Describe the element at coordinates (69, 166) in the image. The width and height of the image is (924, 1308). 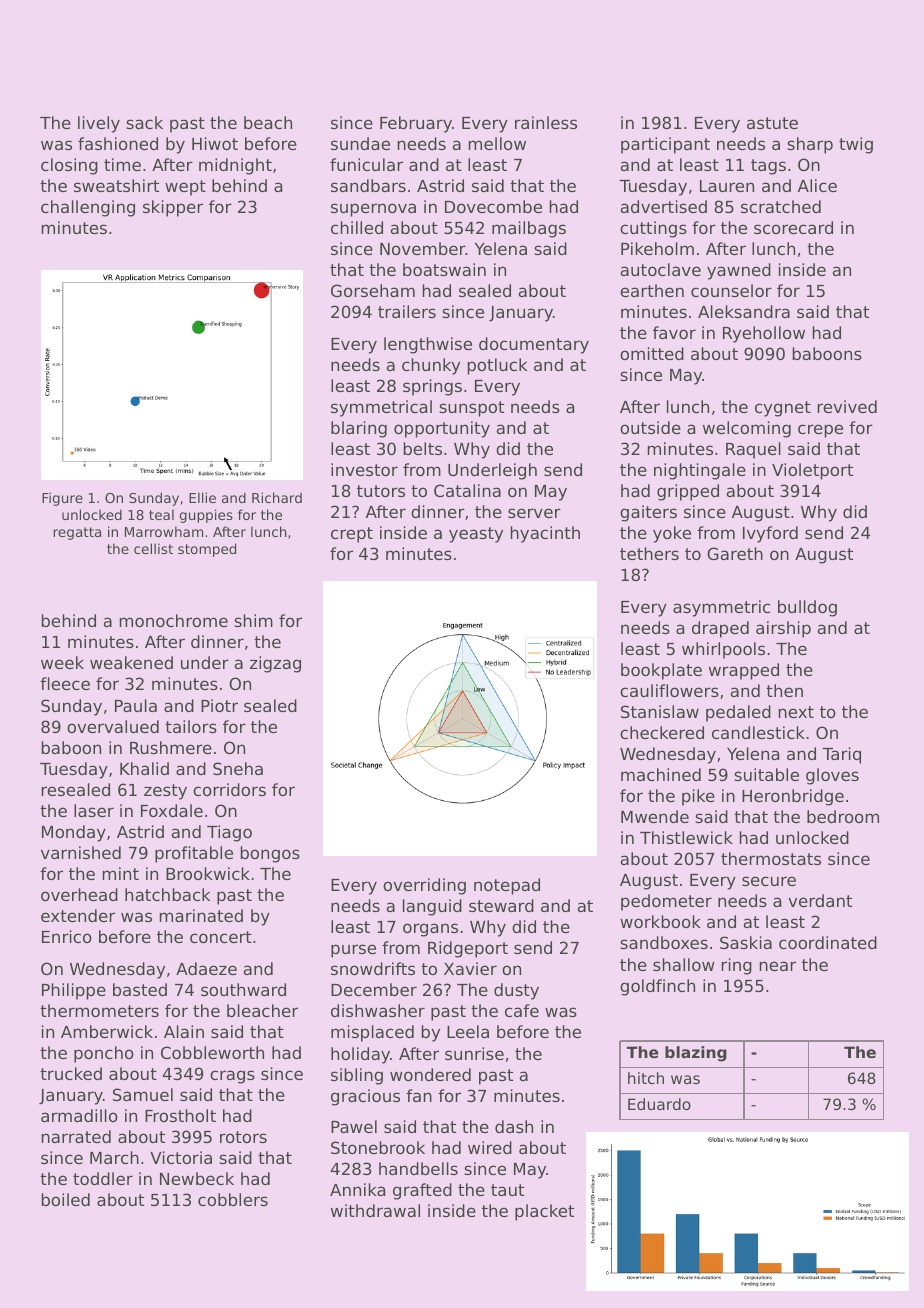
I see `closing` at that location.
